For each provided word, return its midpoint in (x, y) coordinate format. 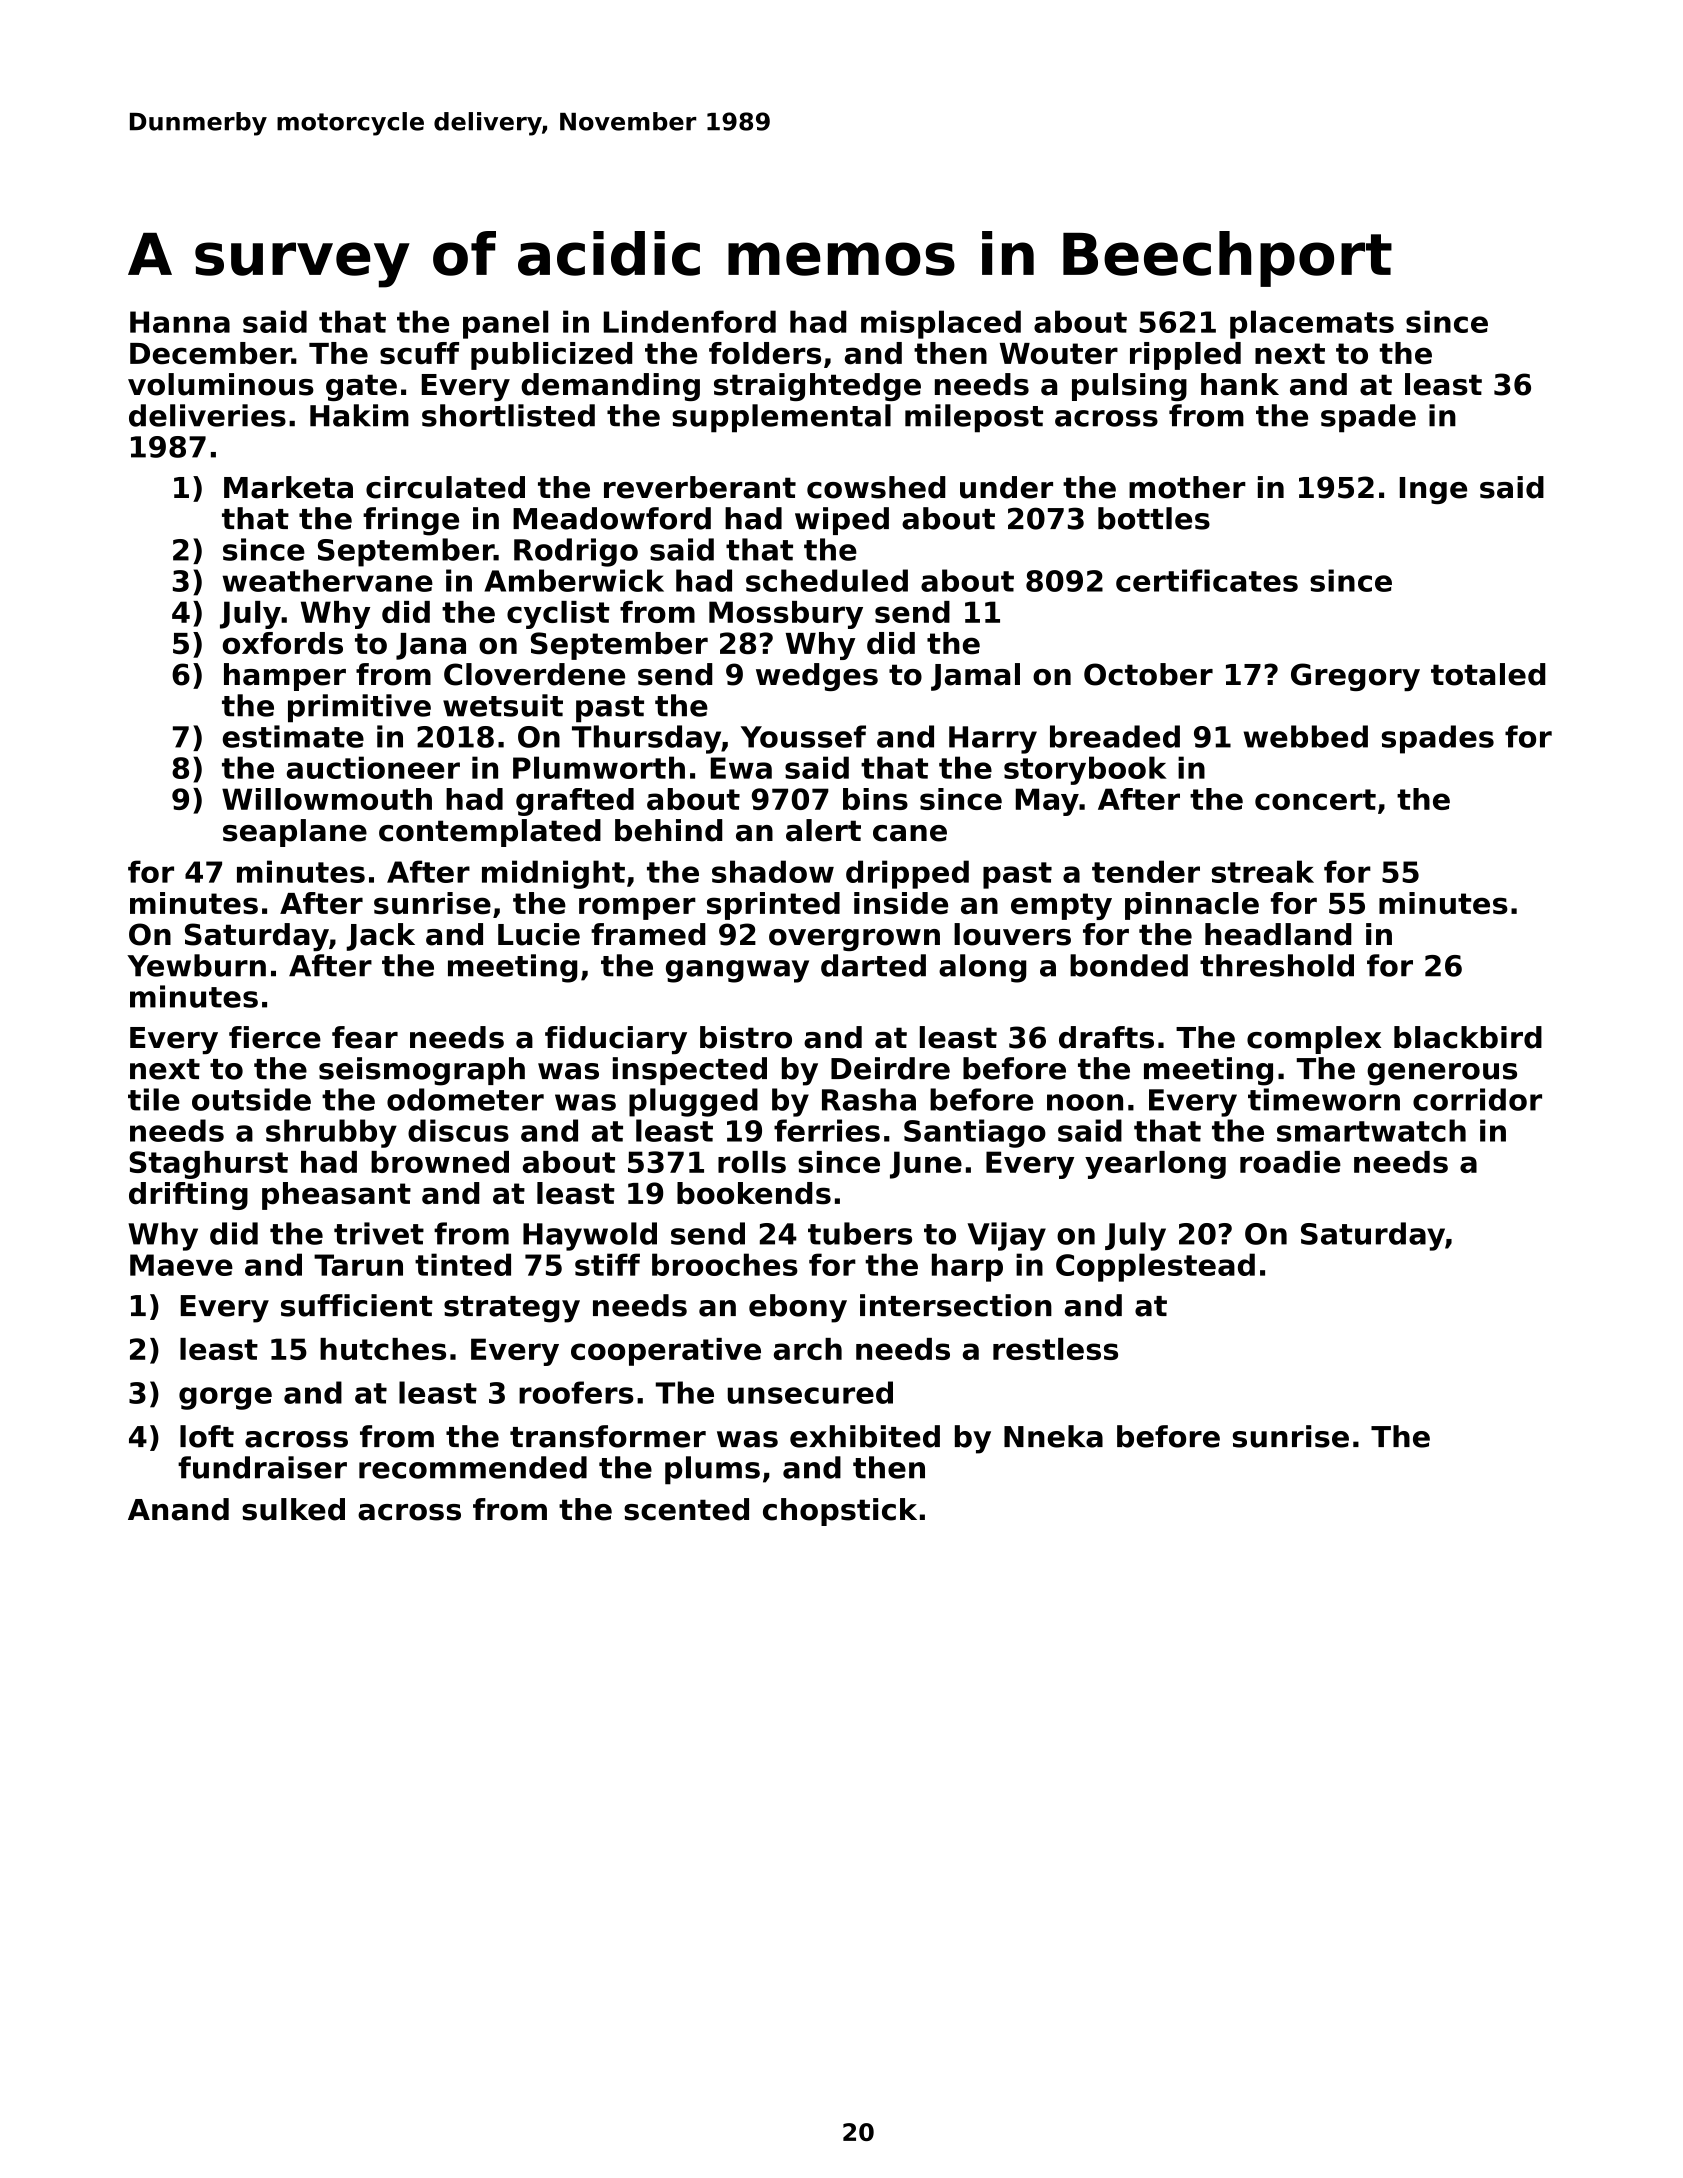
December (211, 353)
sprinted (773, 906)
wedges (817, 677)
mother (1187, 487)
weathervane (327, 580)
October (1148, 674)
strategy (512, 1309)
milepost (974, 418)
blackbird (1468, 1037)
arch (808, 1349)
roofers (576, 1392)
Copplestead (1155, 1267)
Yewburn (196, 965)
